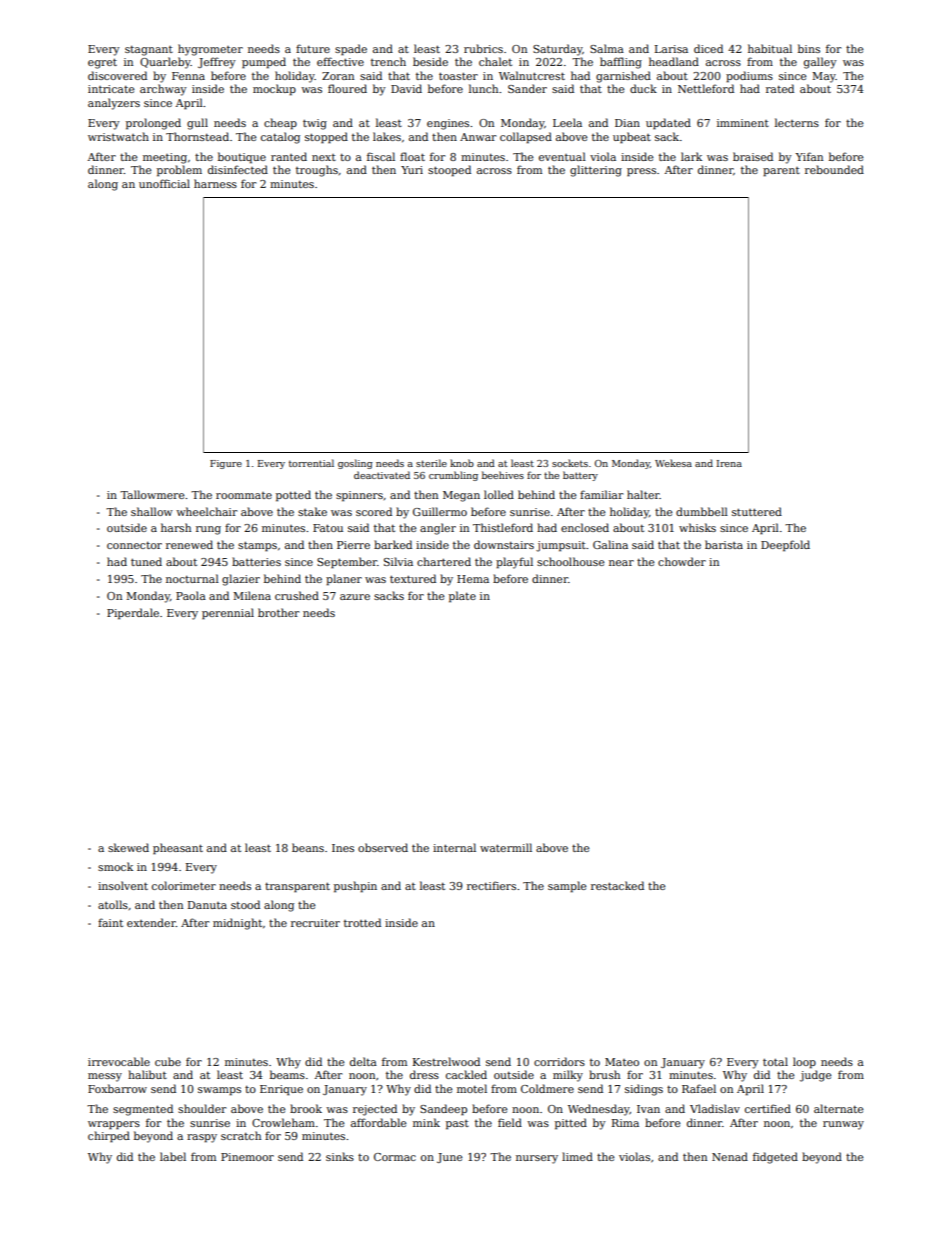 The height and width of the document is (1233, 952). What do you see at coordinates (449, 171) in the document?
I see `stooped` at bounding box center [449, 171].
